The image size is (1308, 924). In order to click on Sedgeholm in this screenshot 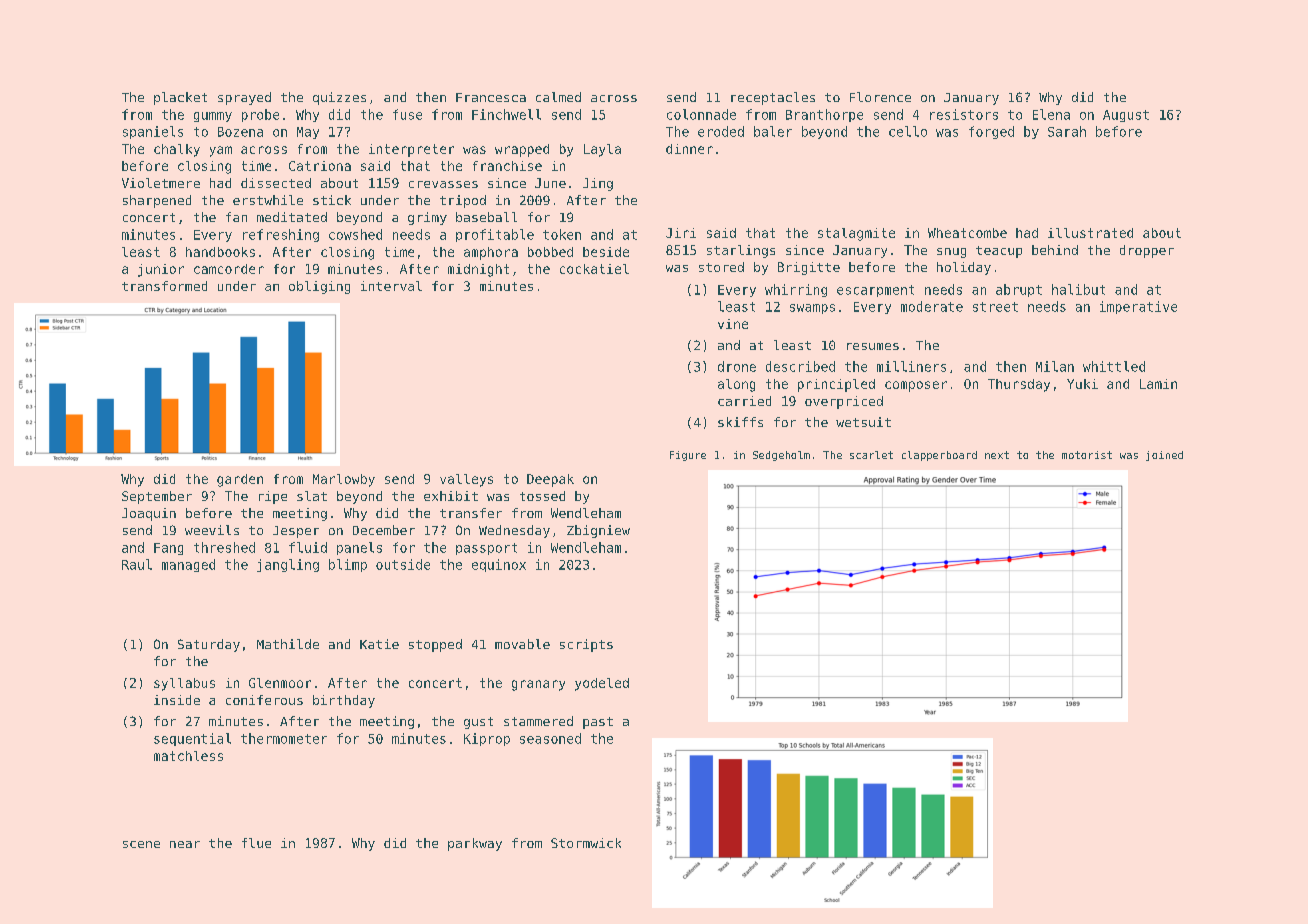, I will do `click(781, 456)`.
